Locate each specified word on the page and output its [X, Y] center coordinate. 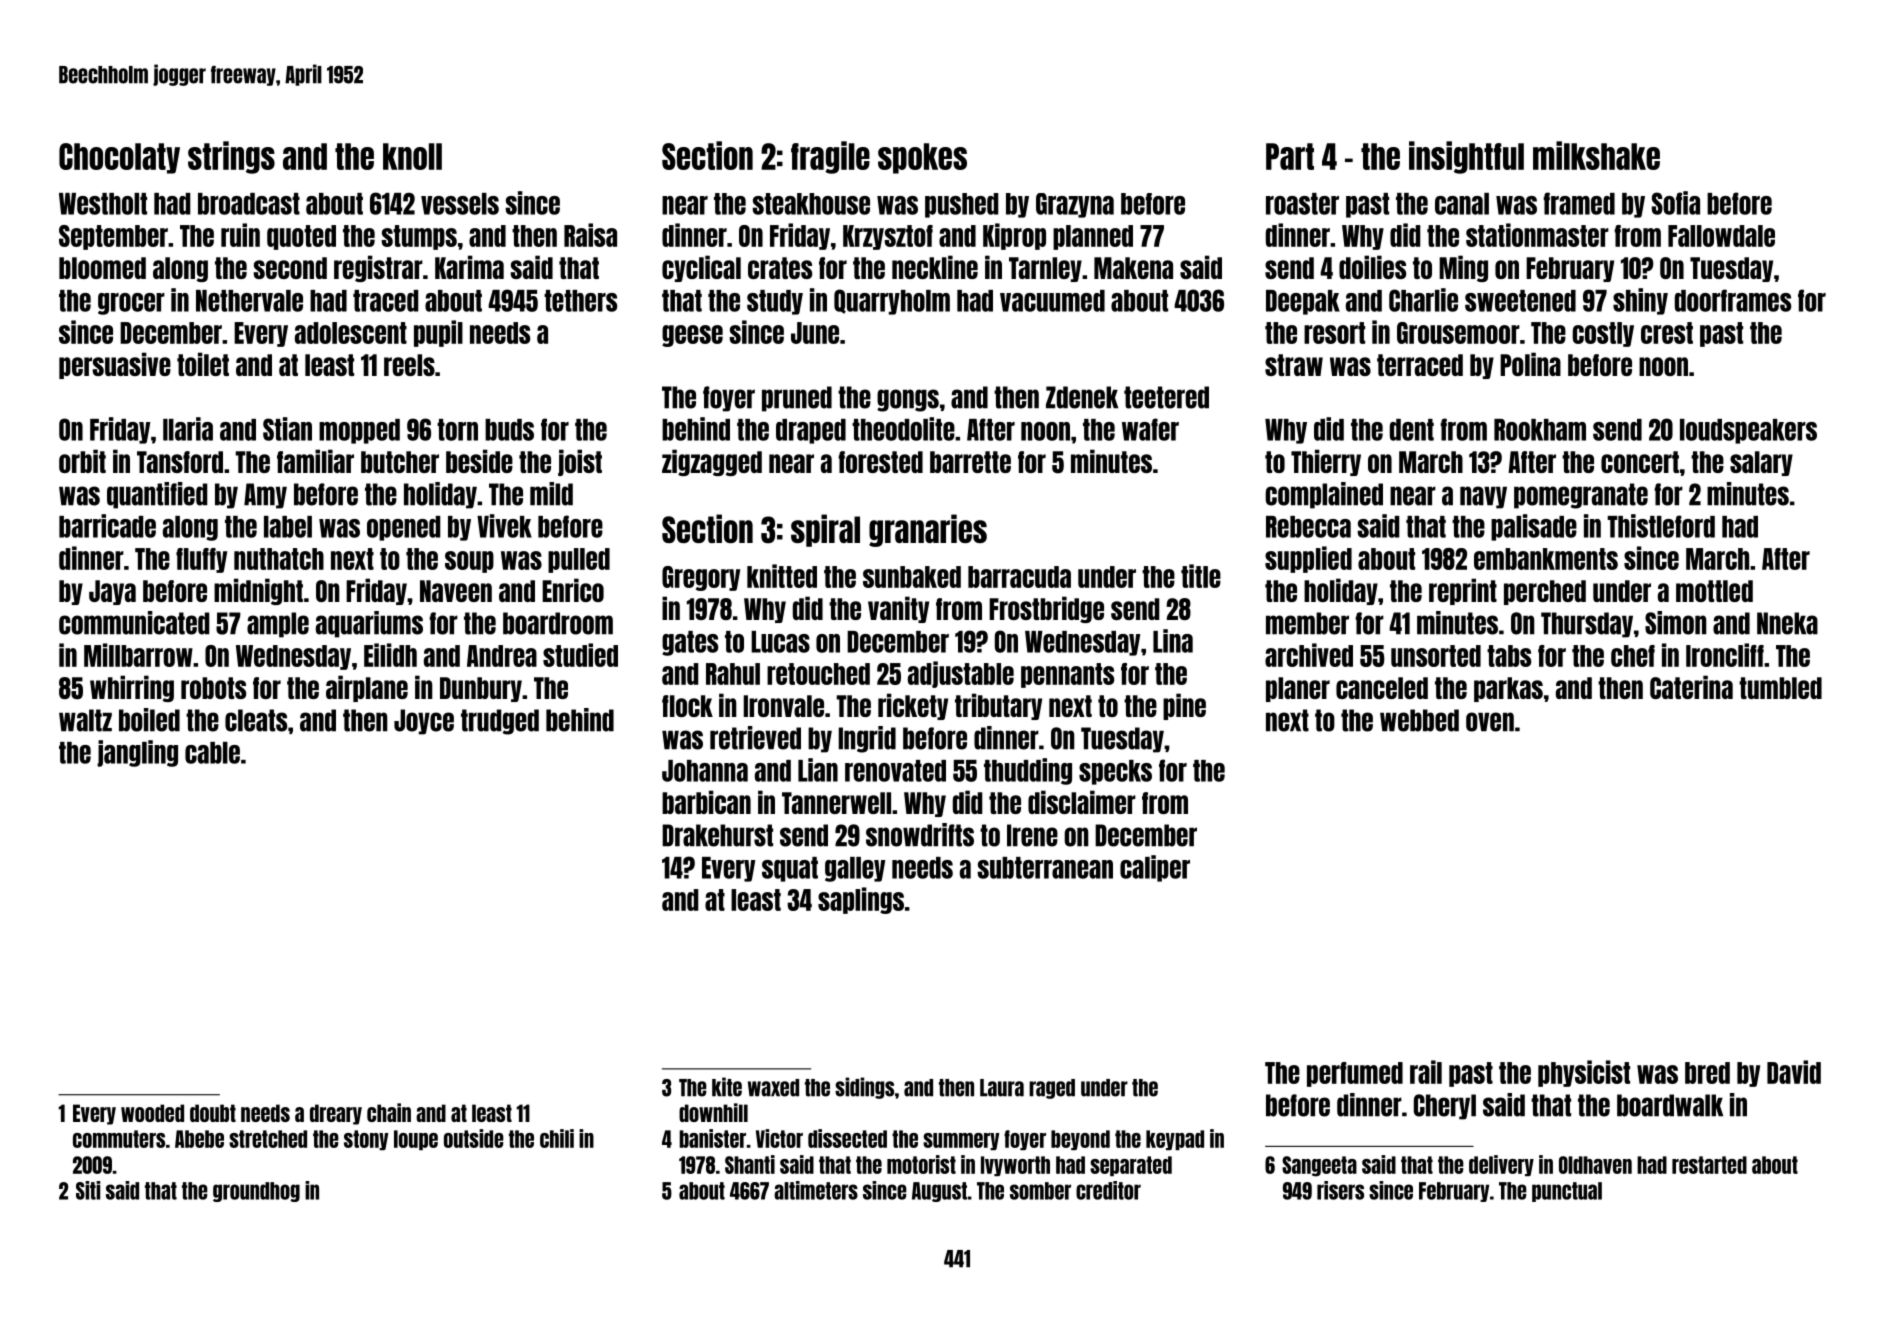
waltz [85, 720]
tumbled [1780, 688]
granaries [928, 530]
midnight [258, 591]
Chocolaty [119, 158]
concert [1640, 462]
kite [727, 1087]
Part [1290, 156]
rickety [913, 706]
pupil [438, 333]
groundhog [256, 1192]
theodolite [903, 429]
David [1794, 1072]
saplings [861, 900]
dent [1412, 430]
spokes [922, 158]
